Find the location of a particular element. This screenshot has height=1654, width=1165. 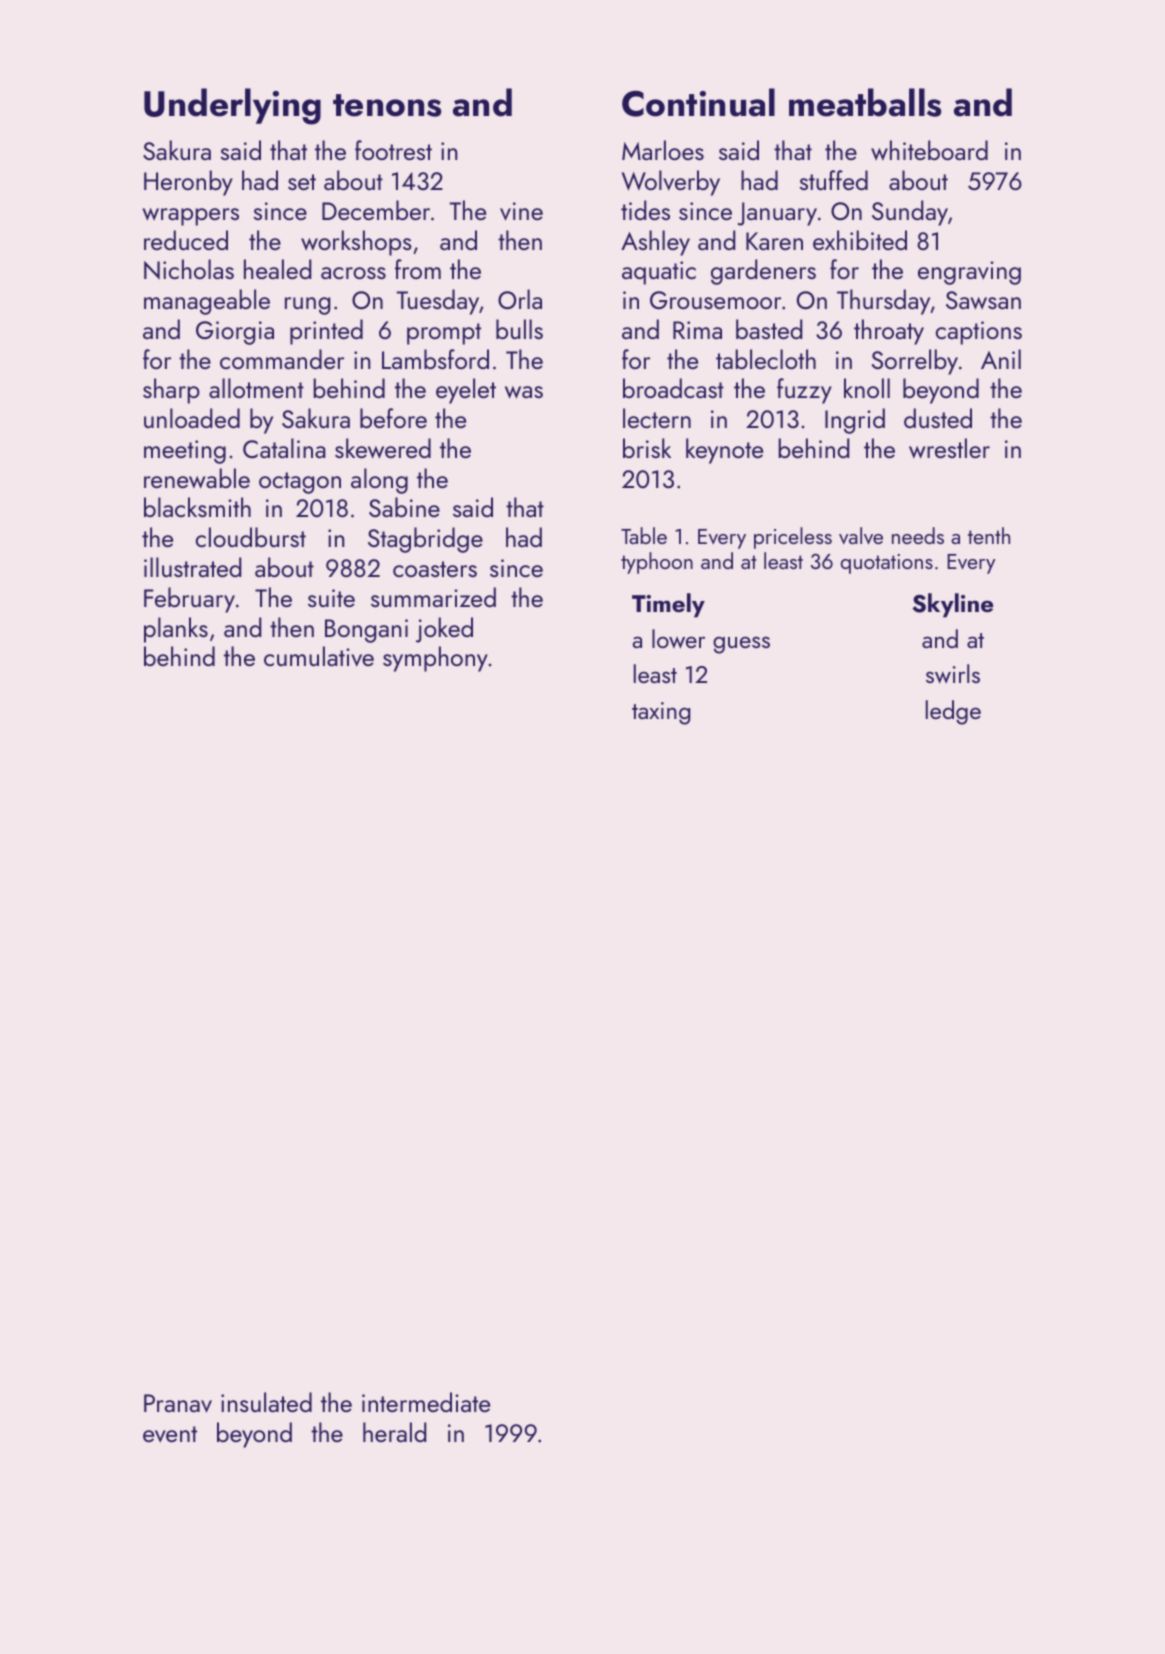

was is located at coordinates (524, 392).
